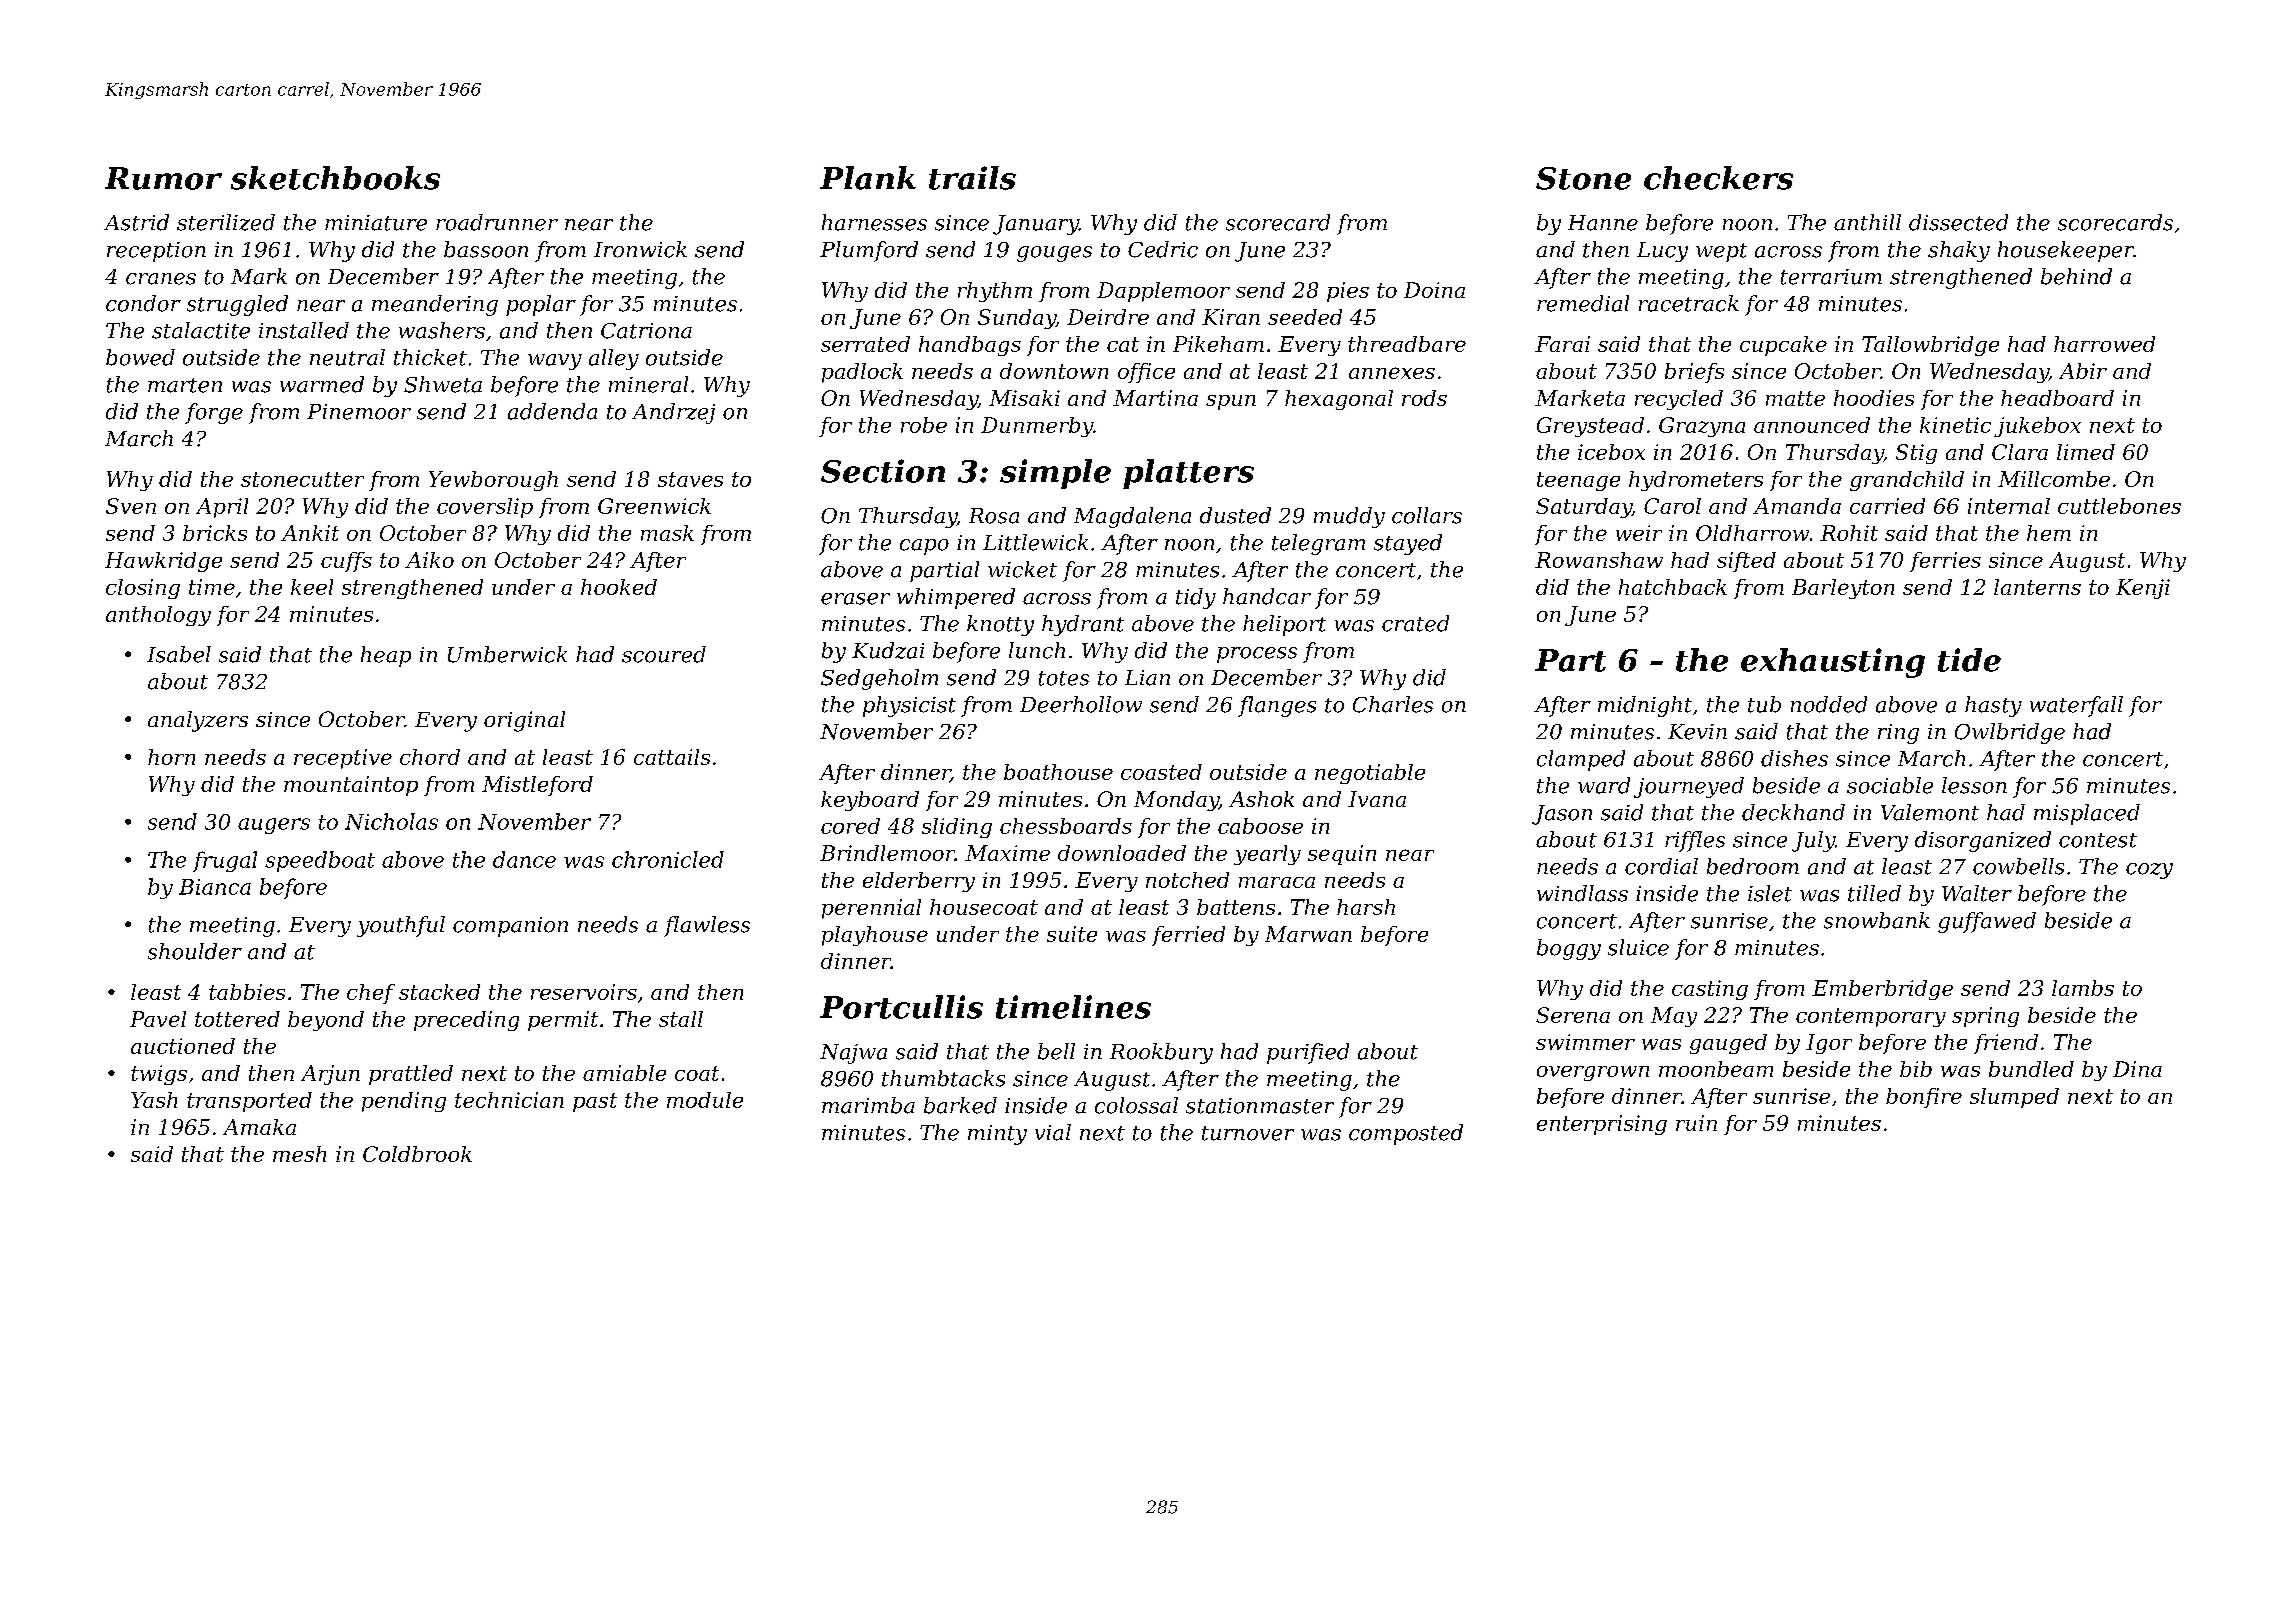 Image resolution: width=2292 pixels, height=1620 pixels. I want to click on Coldbrook, so click(417, 1154).
